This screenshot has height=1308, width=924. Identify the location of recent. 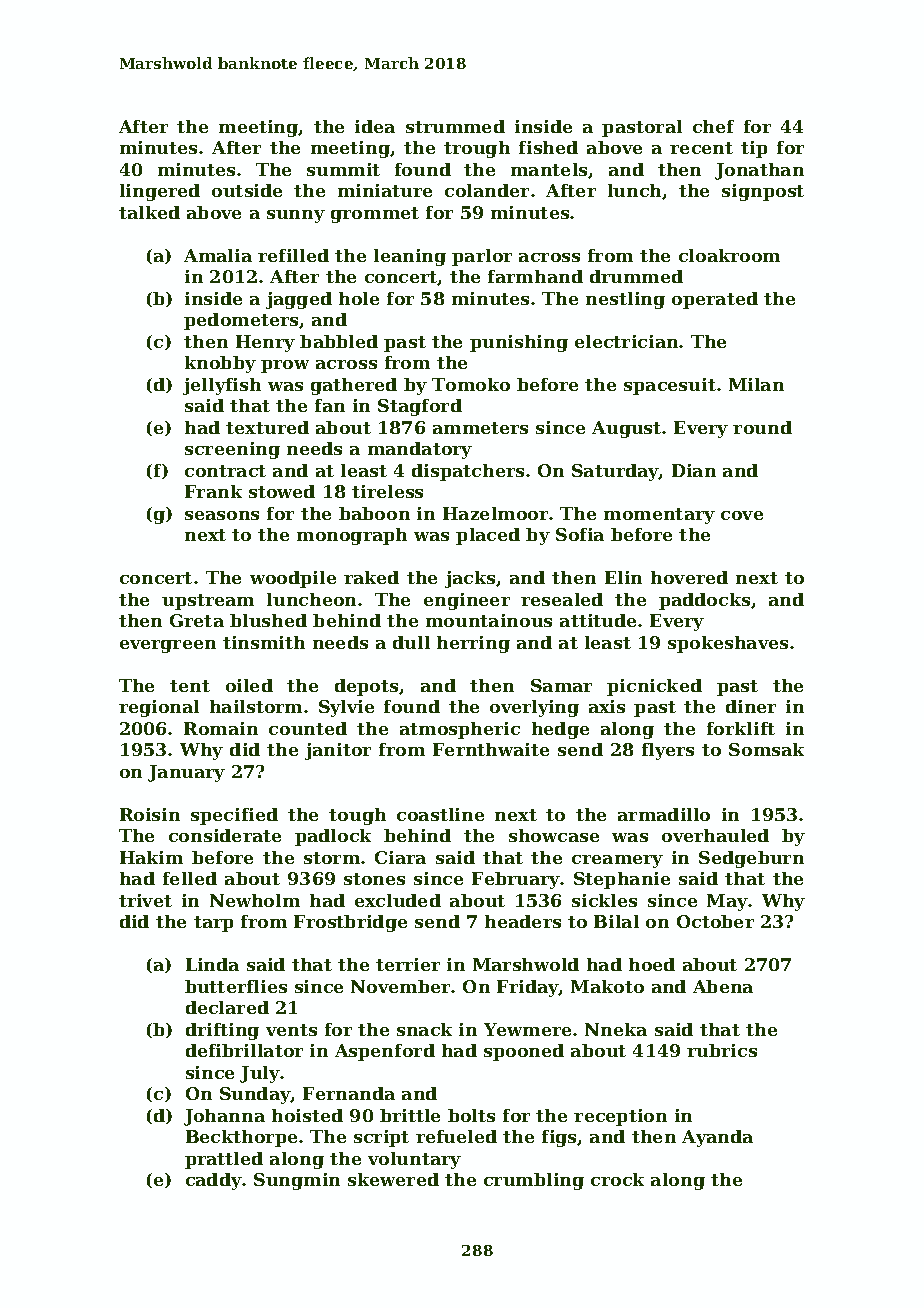
(701, 148).
